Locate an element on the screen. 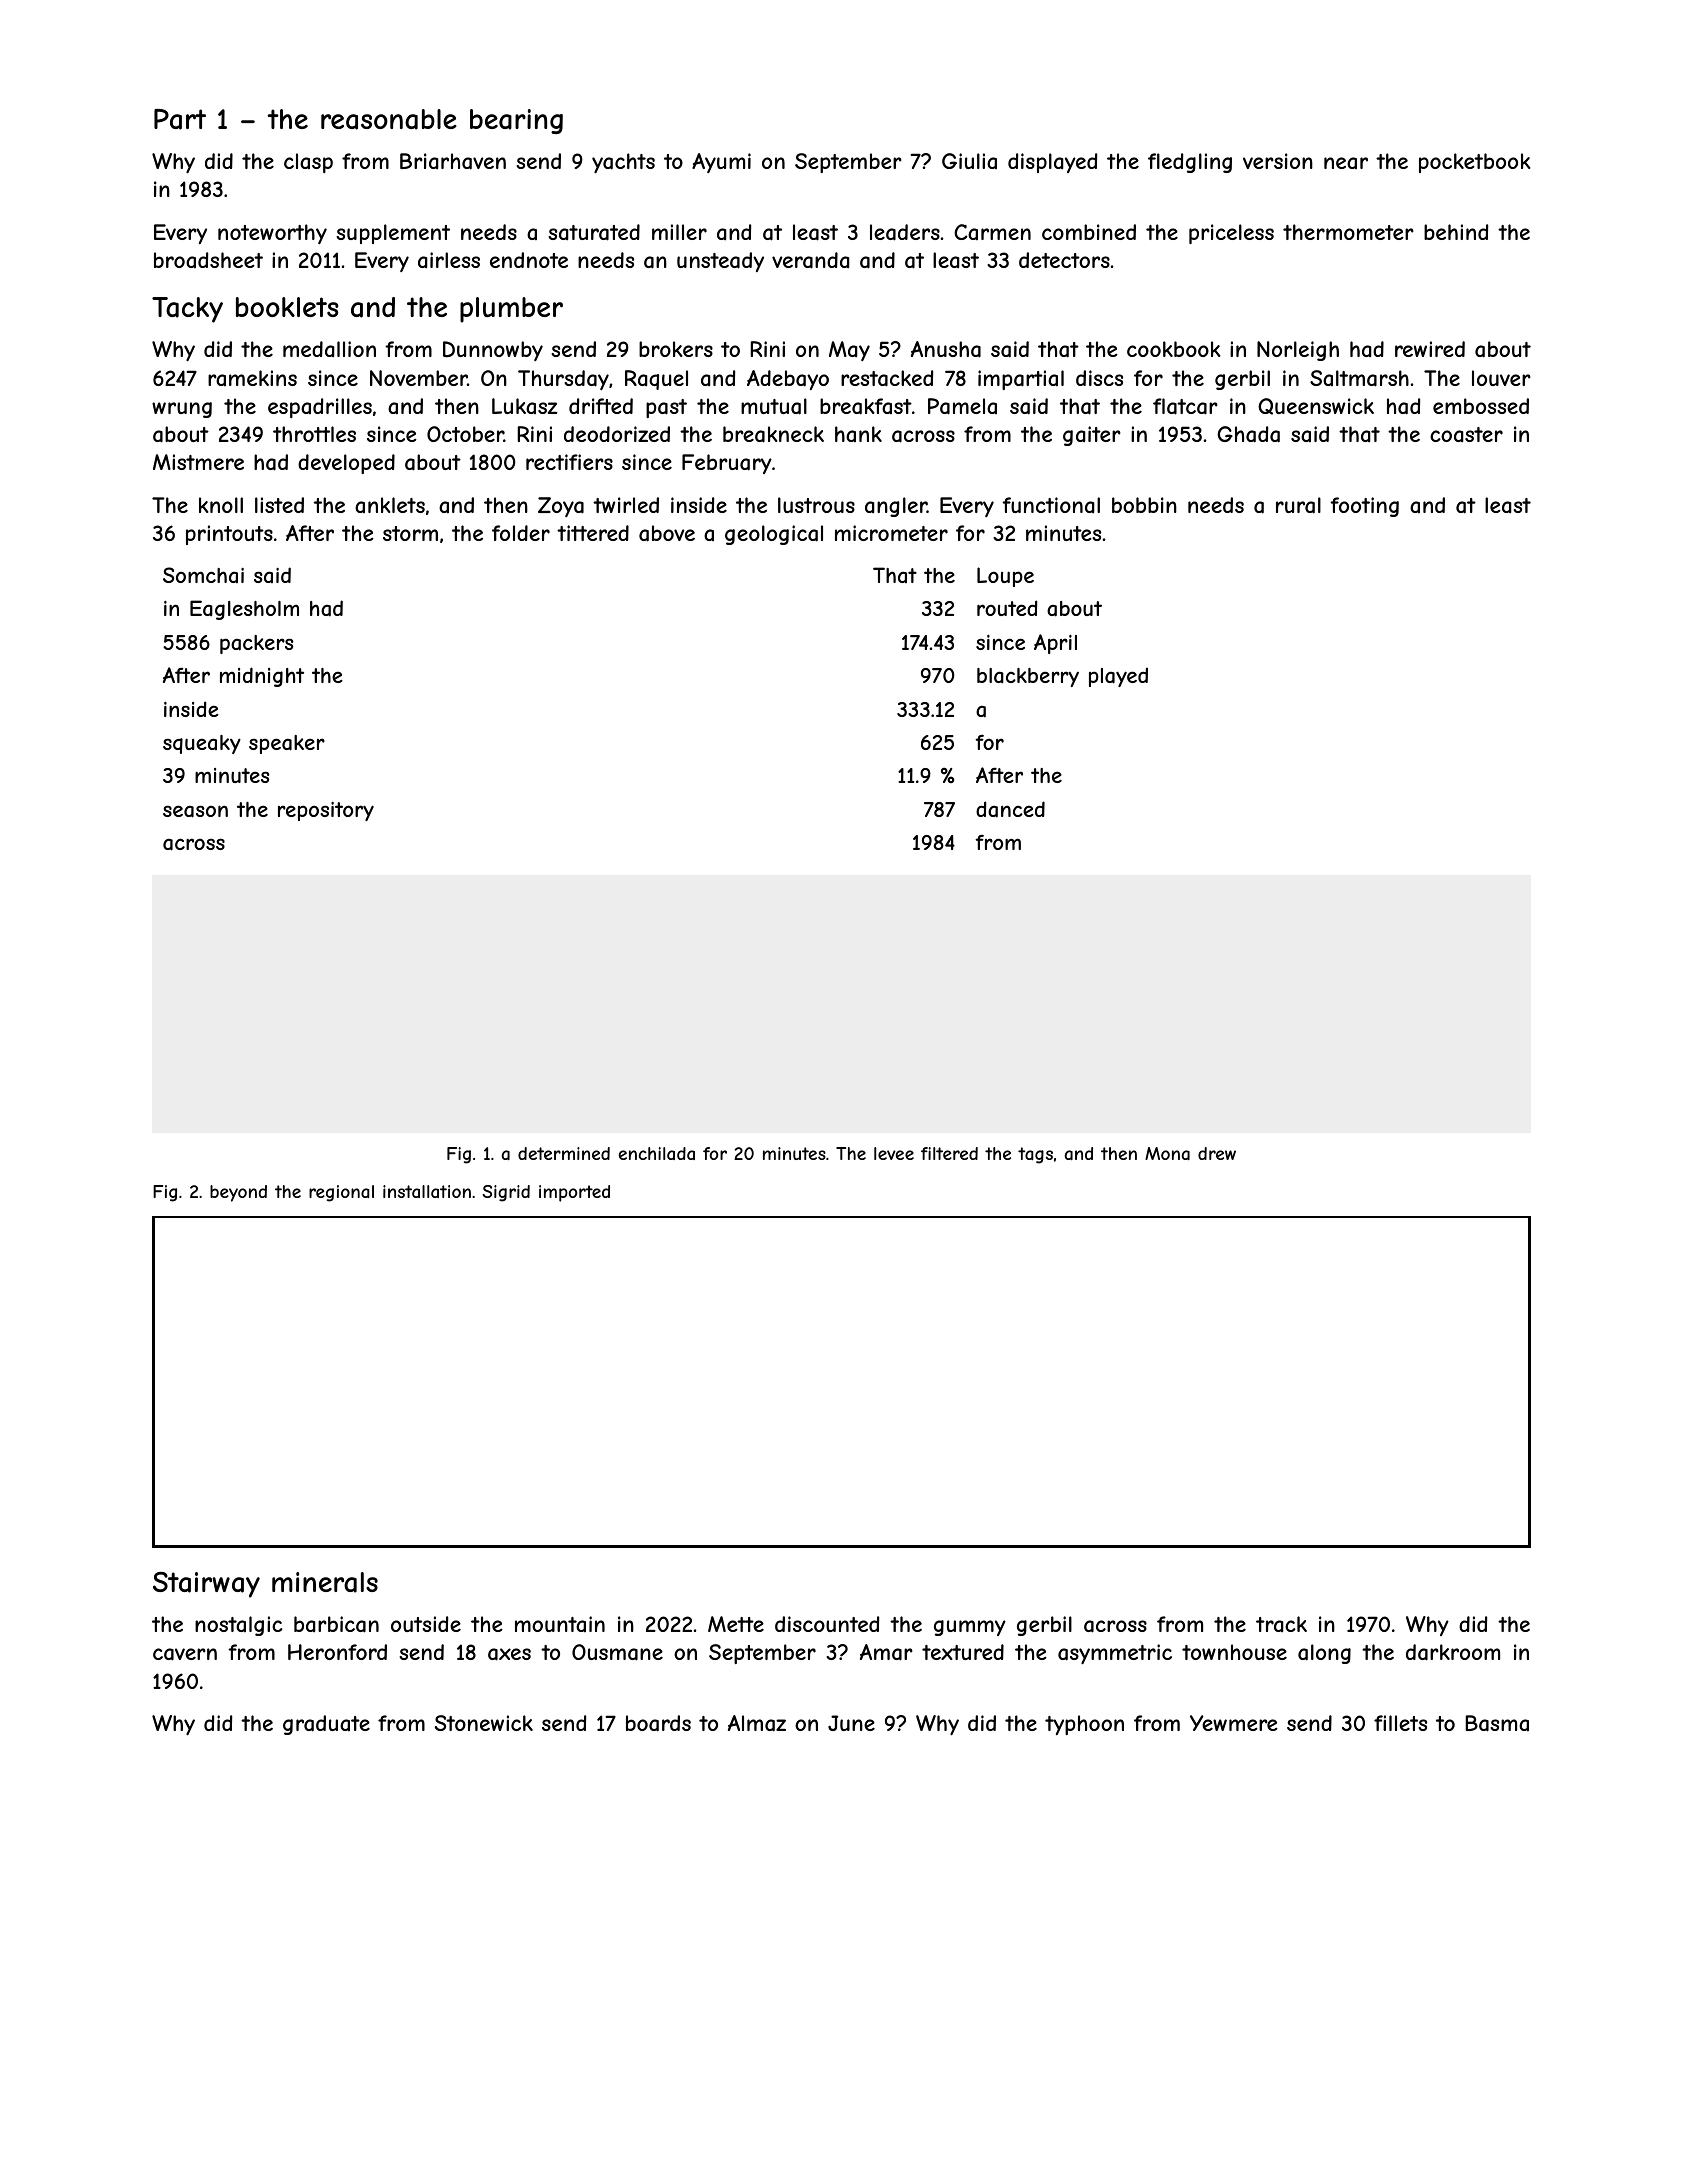  graduate is located at coordinates (326, 1725).
